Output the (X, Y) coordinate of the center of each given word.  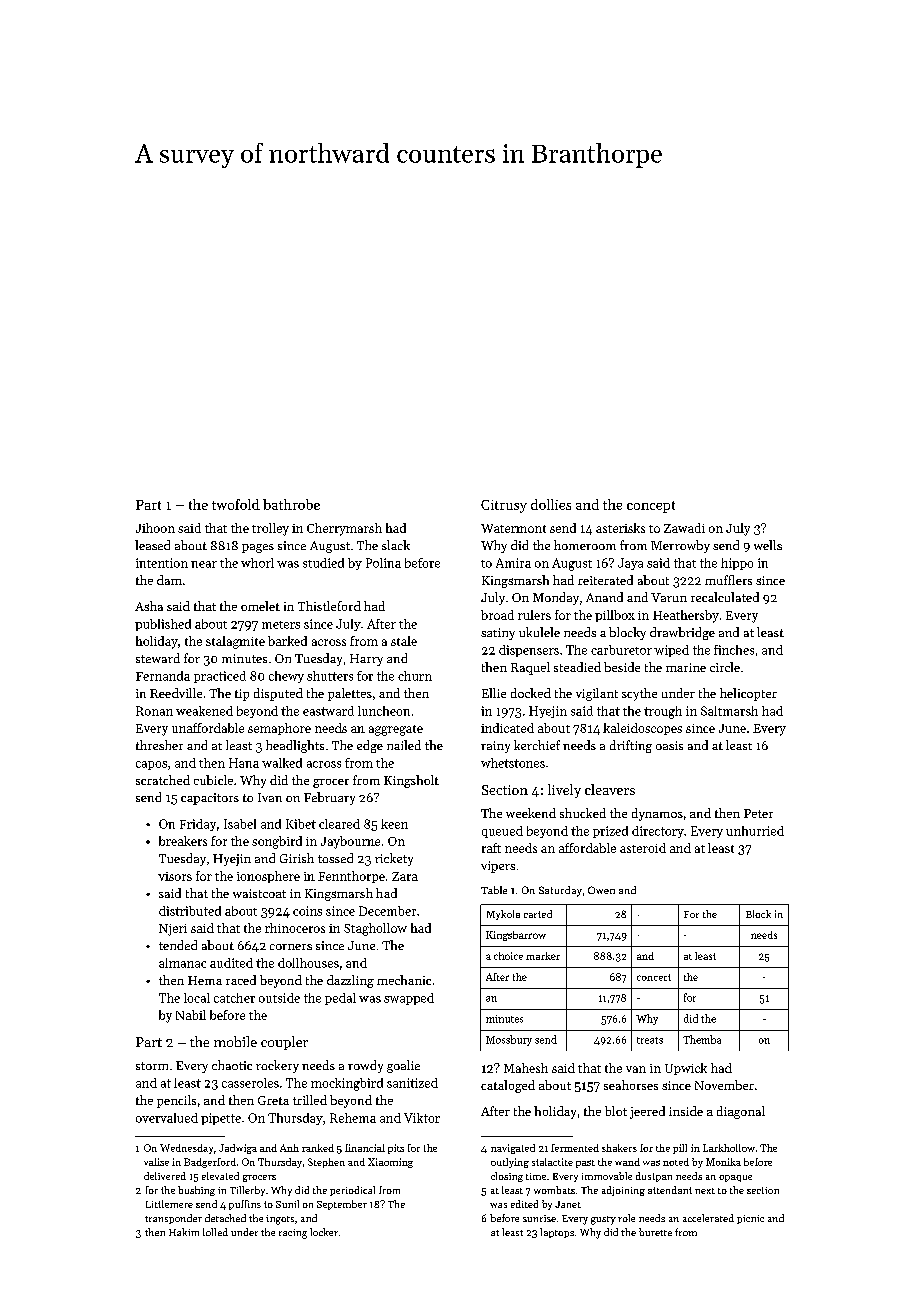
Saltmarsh (729, 711)
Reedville (176, 693)
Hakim (184, 1232)
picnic (750, 1219)
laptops (557, 1233)
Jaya (630, 564)
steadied (577, 667)
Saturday (560, 891)
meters (281, 625)
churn (415, 676)
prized (610, 832)
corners (291, 947)
